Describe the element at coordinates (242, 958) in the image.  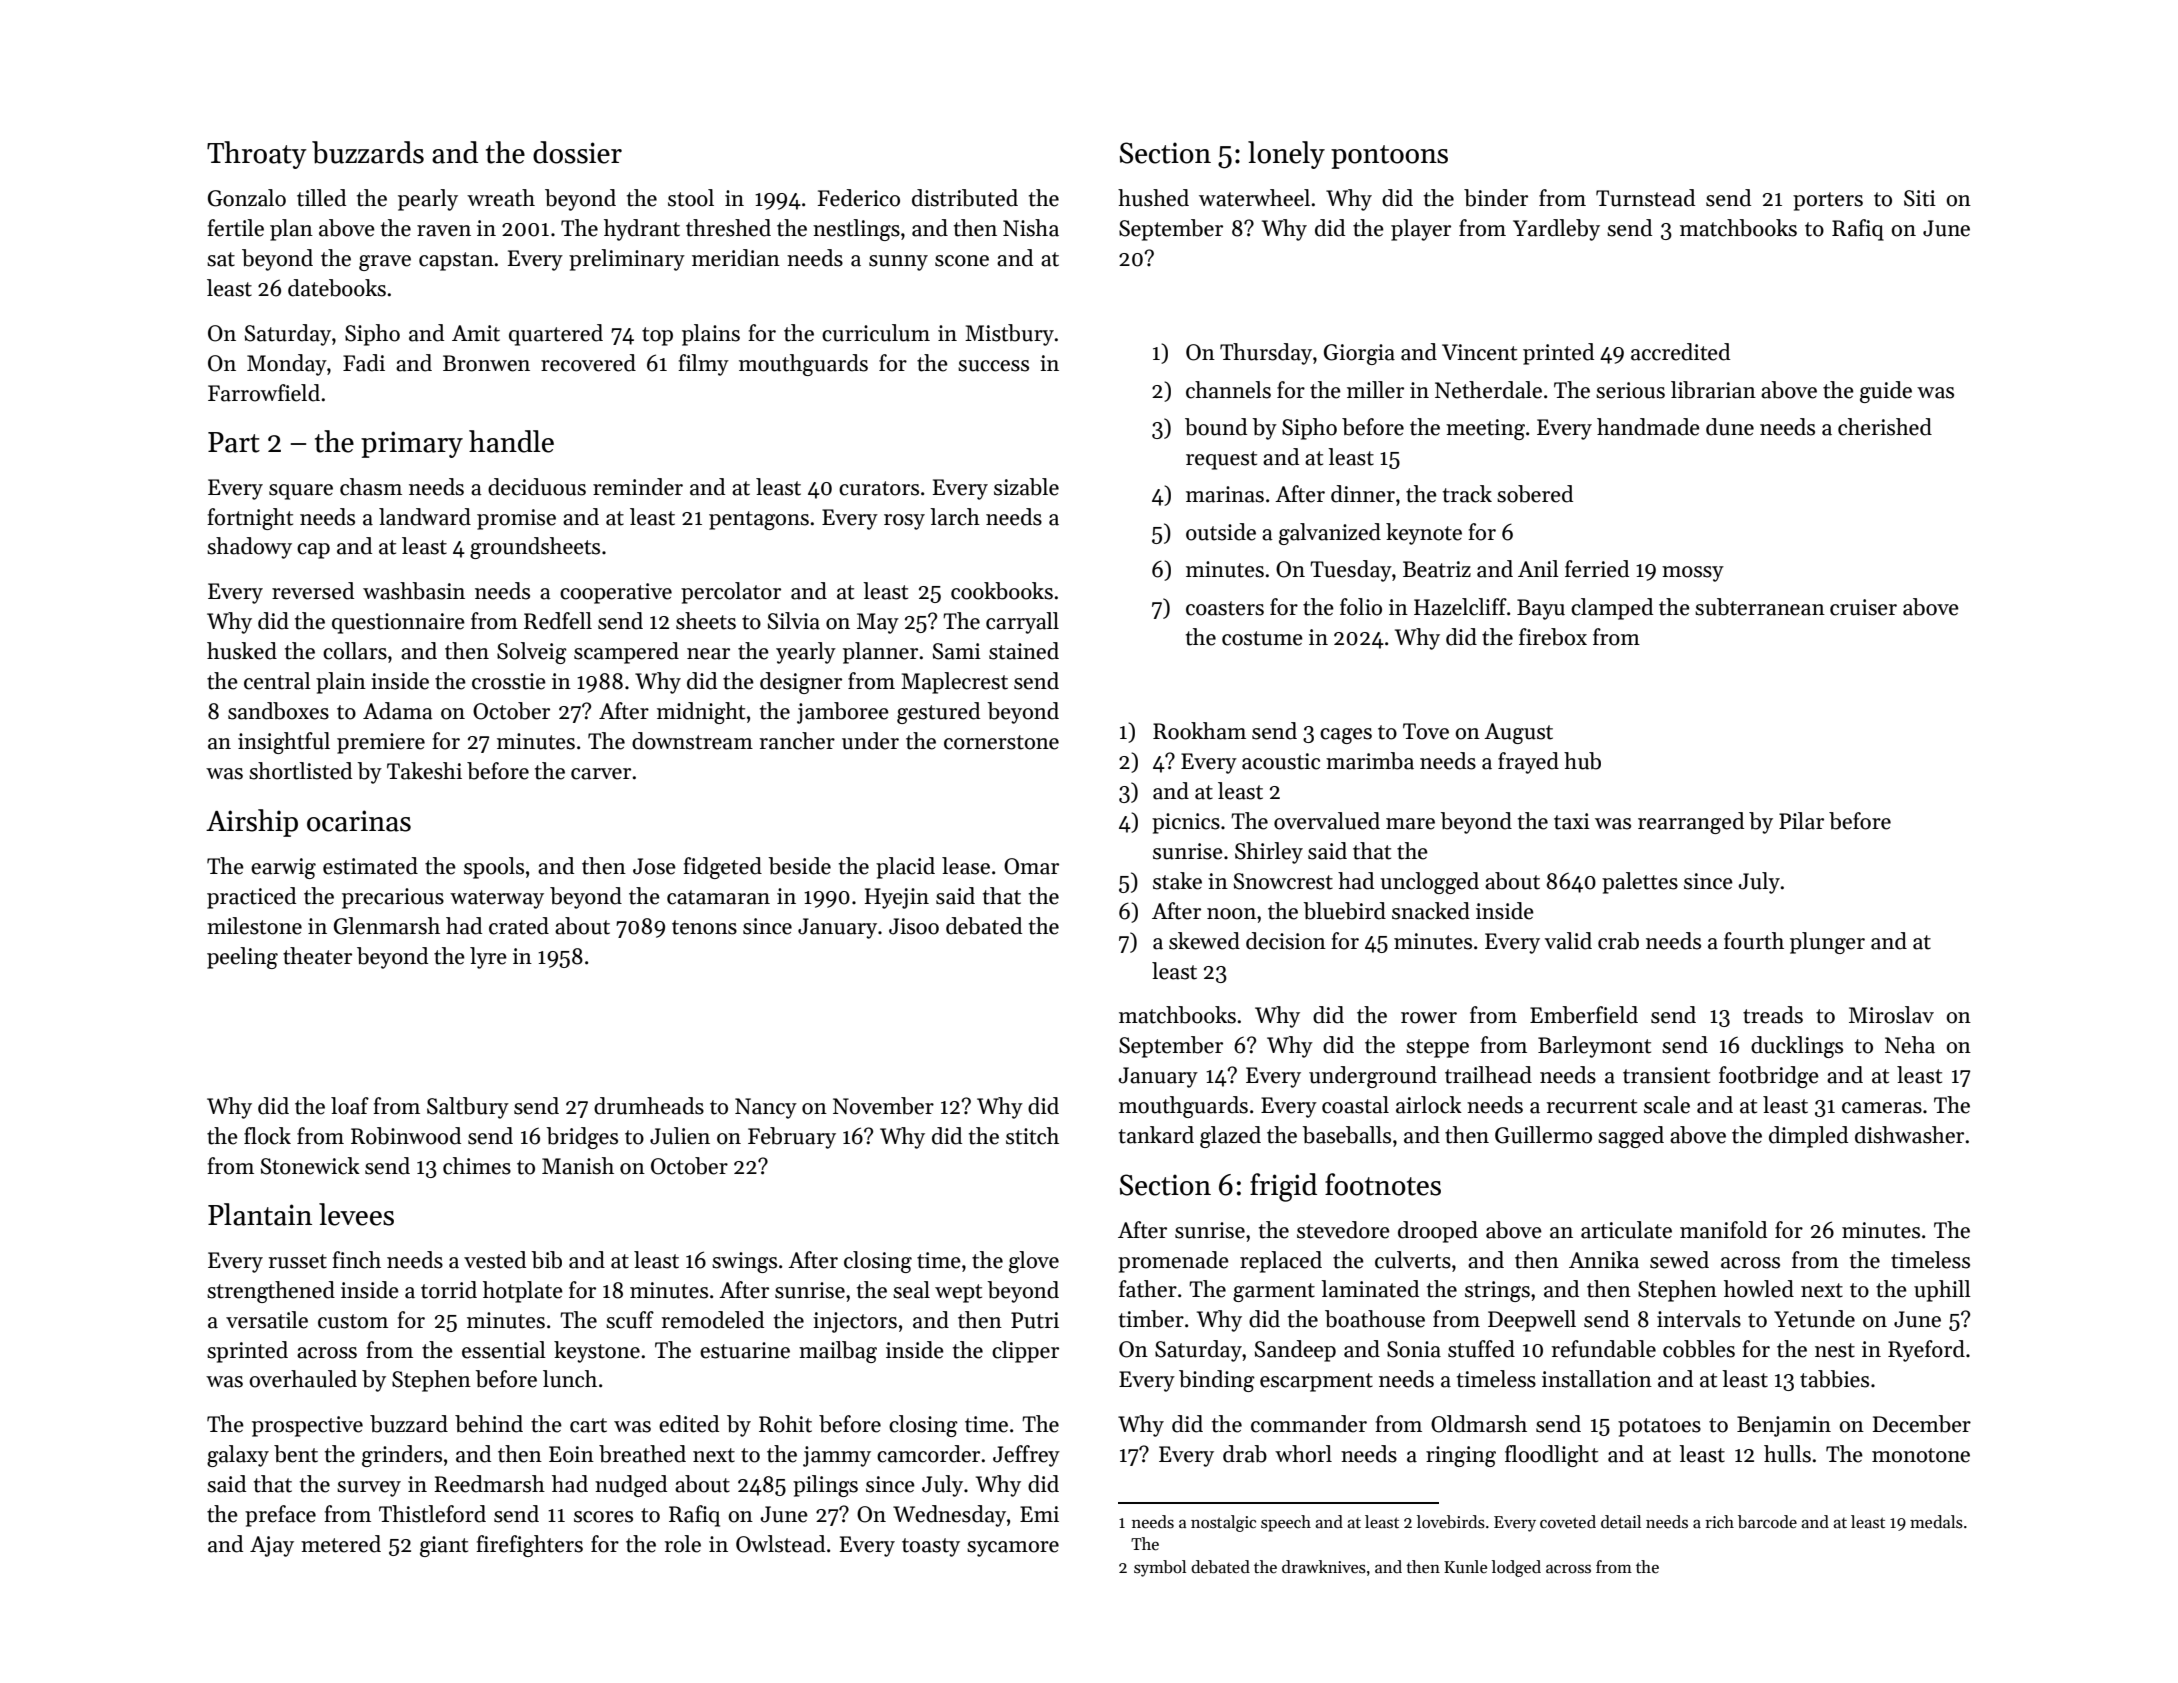
I see `peeling` at that location.
